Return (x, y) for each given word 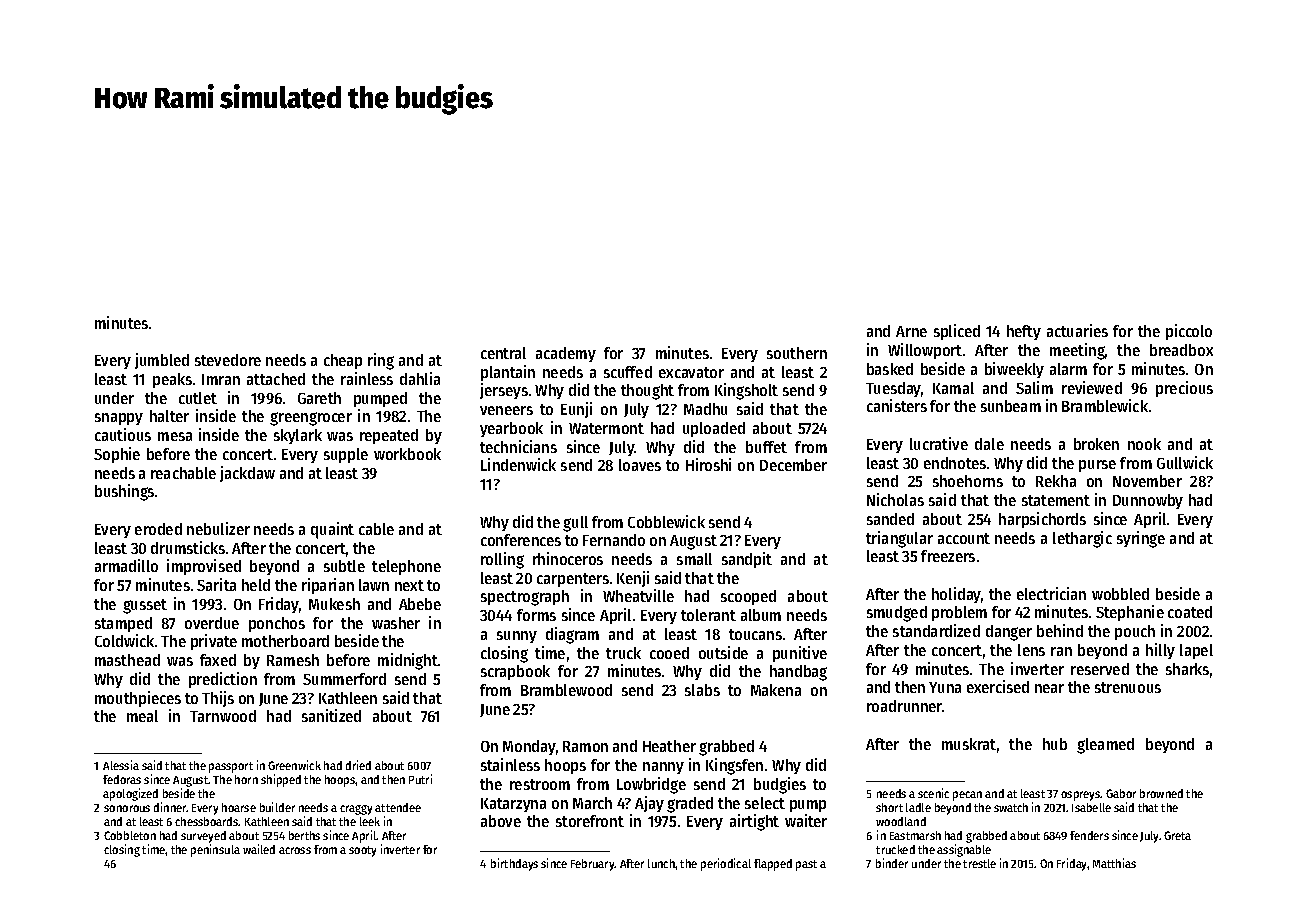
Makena (776, 690)
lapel (1196, 651)
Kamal (953, 388)
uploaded (714, 429)
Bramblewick (1105, 405)
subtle (344, 566)
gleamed (1105, 746)
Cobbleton (130, 835)
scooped (748, 597)
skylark (298, 436)
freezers (948, 556)
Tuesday (893, 389)
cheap (343, 361)
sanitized (331, 715)
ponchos (277, 624)
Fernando (614, 540)
